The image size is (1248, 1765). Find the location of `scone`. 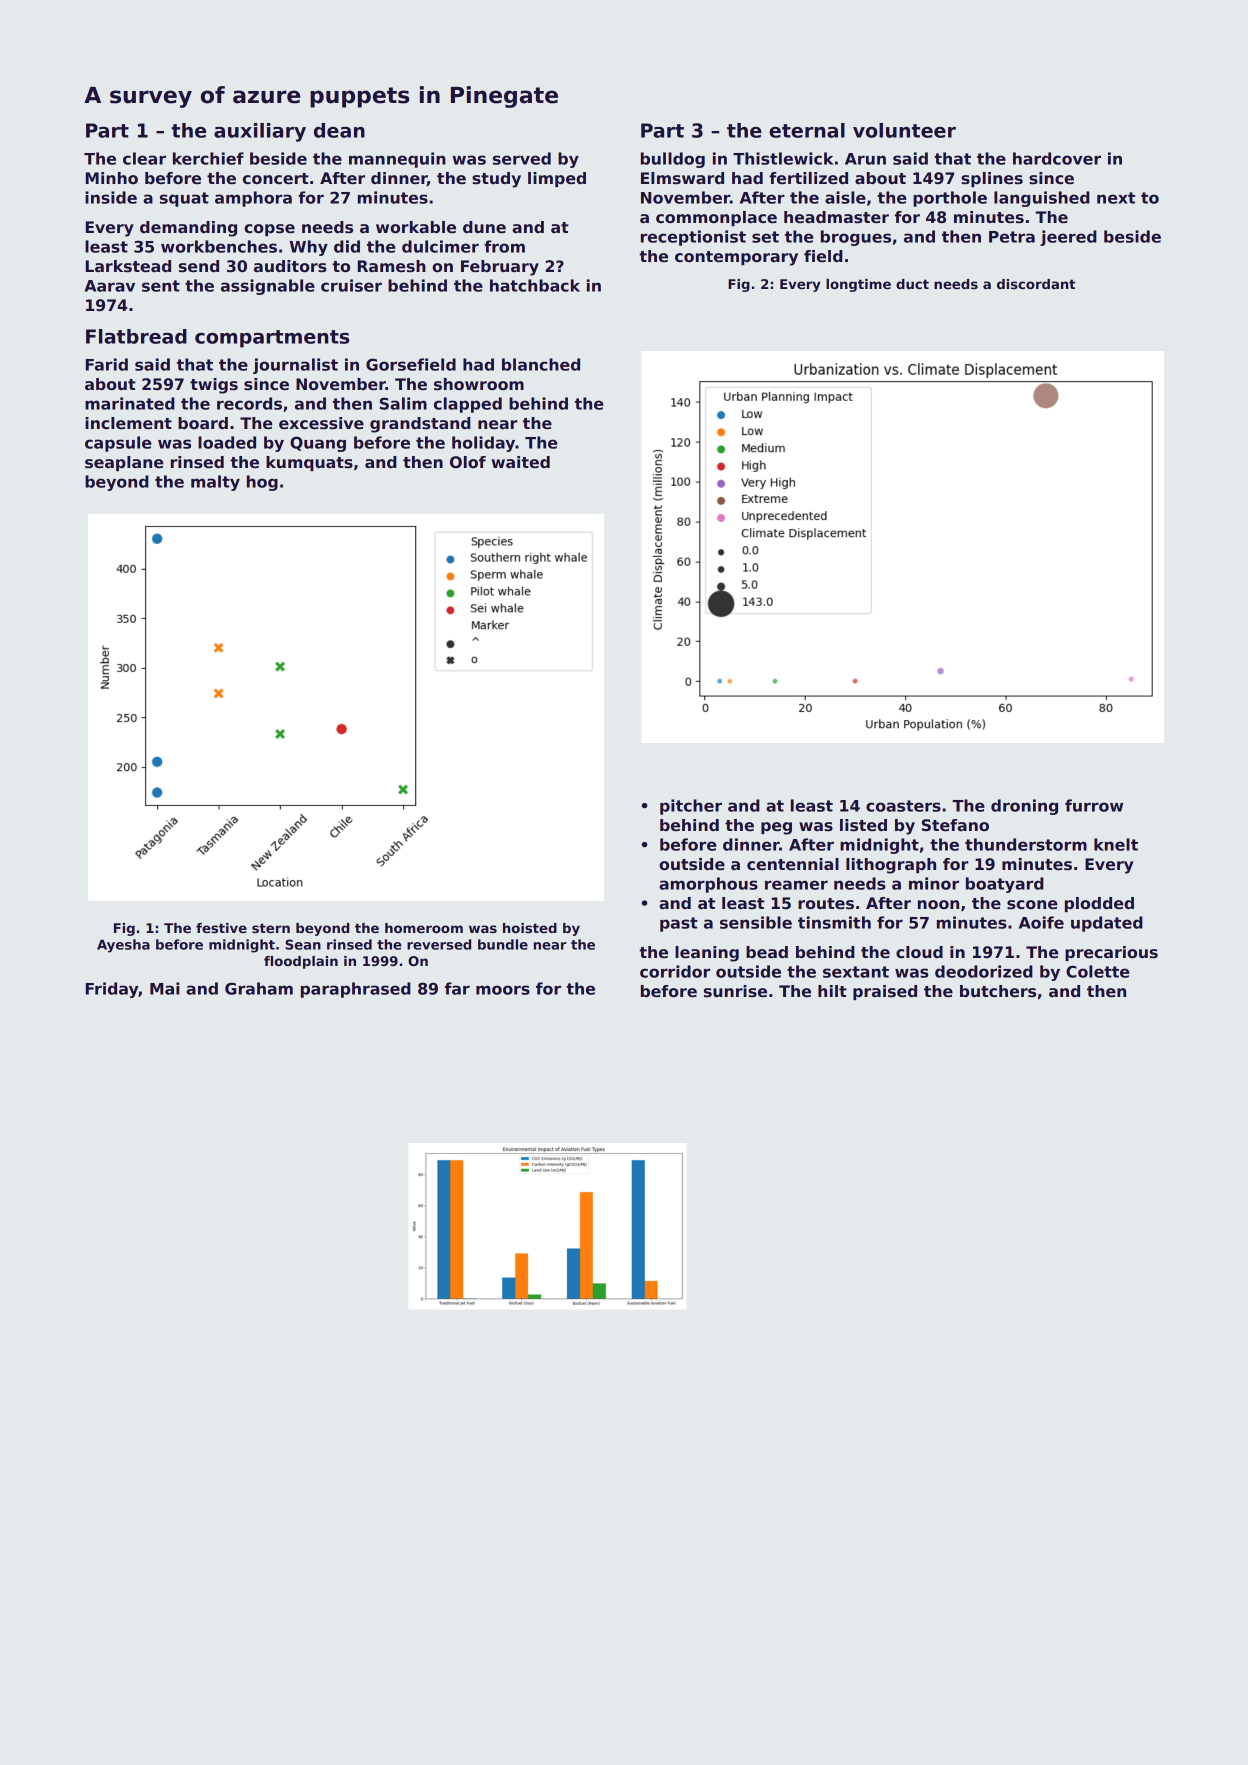

scone is located at coordinates (1032, 905).
